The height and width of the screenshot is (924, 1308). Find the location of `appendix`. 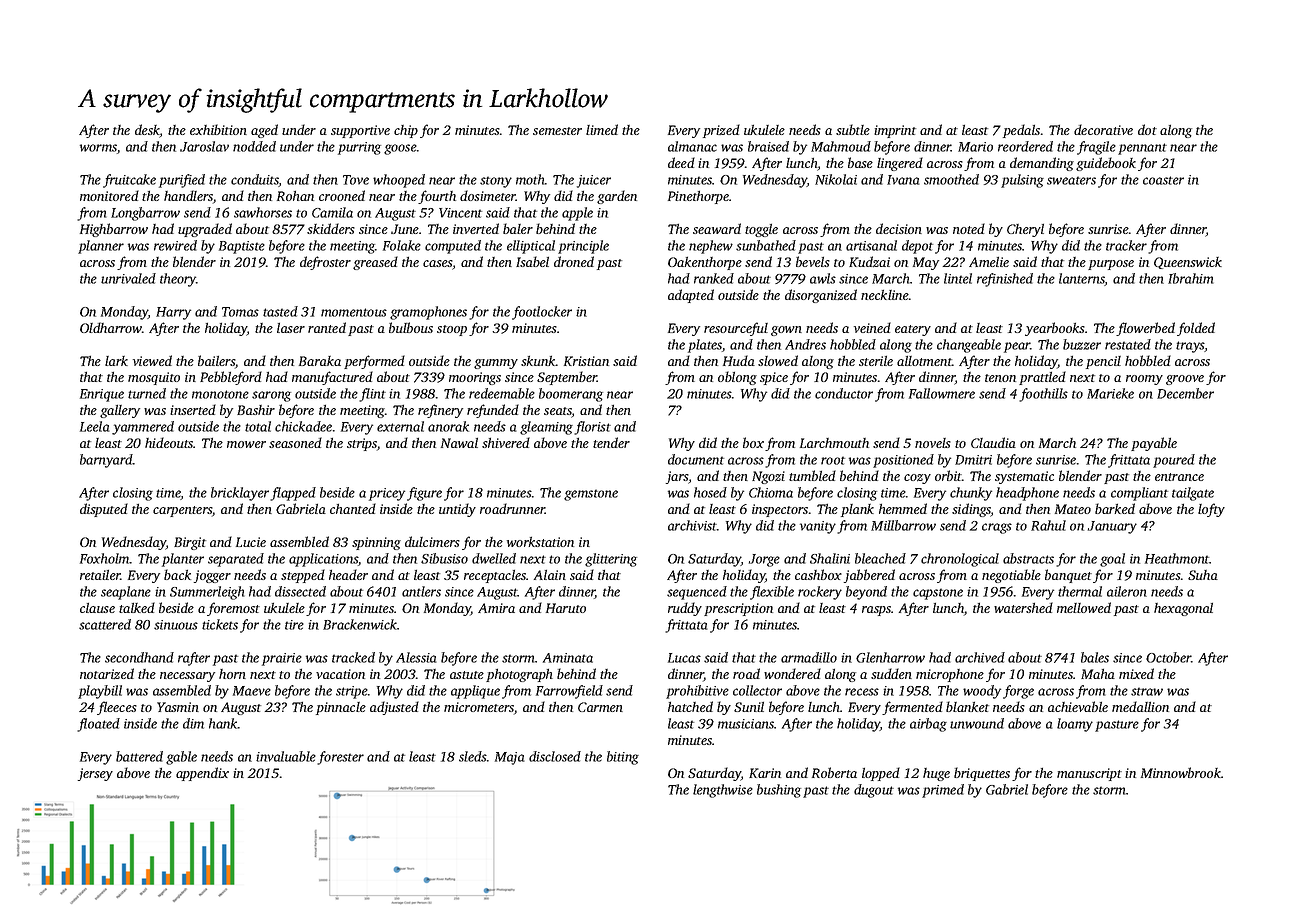

appendix is located at coordinates (202, 774).
